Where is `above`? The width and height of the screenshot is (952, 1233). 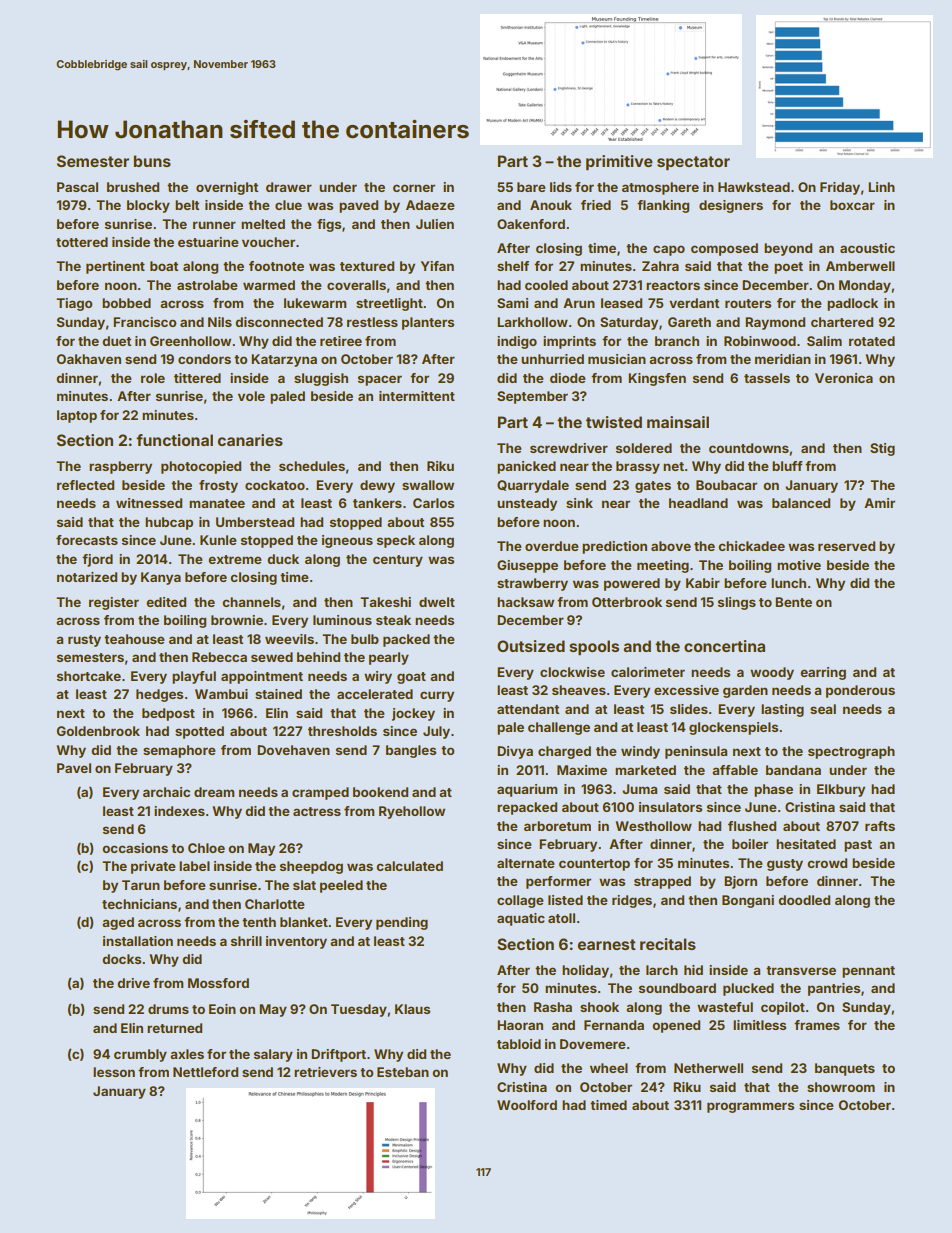 above is located at coordinates (671, 546).
